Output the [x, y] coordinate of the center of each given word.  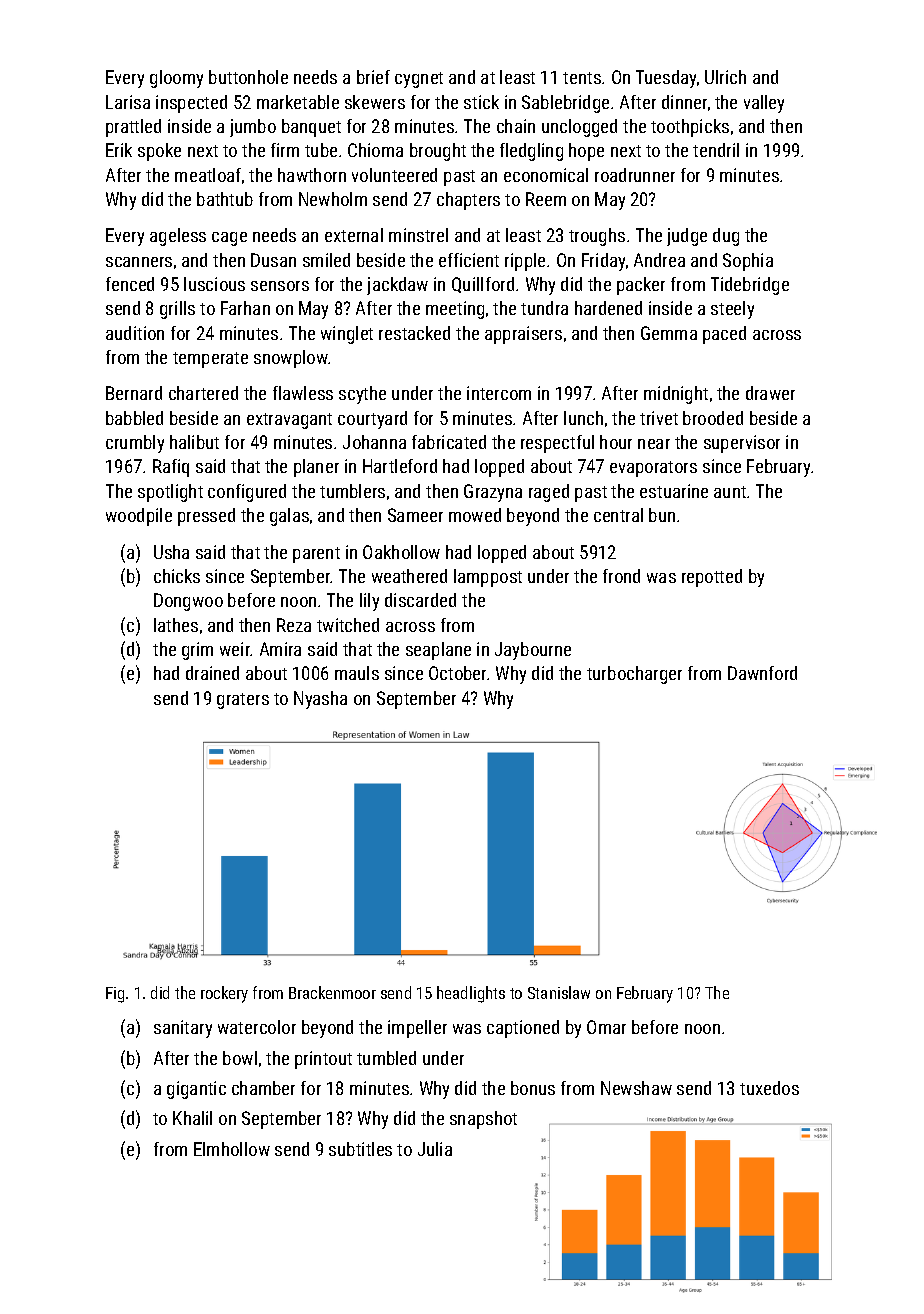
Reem [546, 199]
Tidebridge [750, 286]
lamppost [488, 578]
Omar [606, 1027]
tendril [716, 150]
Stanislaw [559, 992]
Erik [119, 150]
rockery [224, 994]
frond [621, 576]
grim [197, 651]
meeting [455, 310]
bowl [240, 1058]
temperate [210, 360]
